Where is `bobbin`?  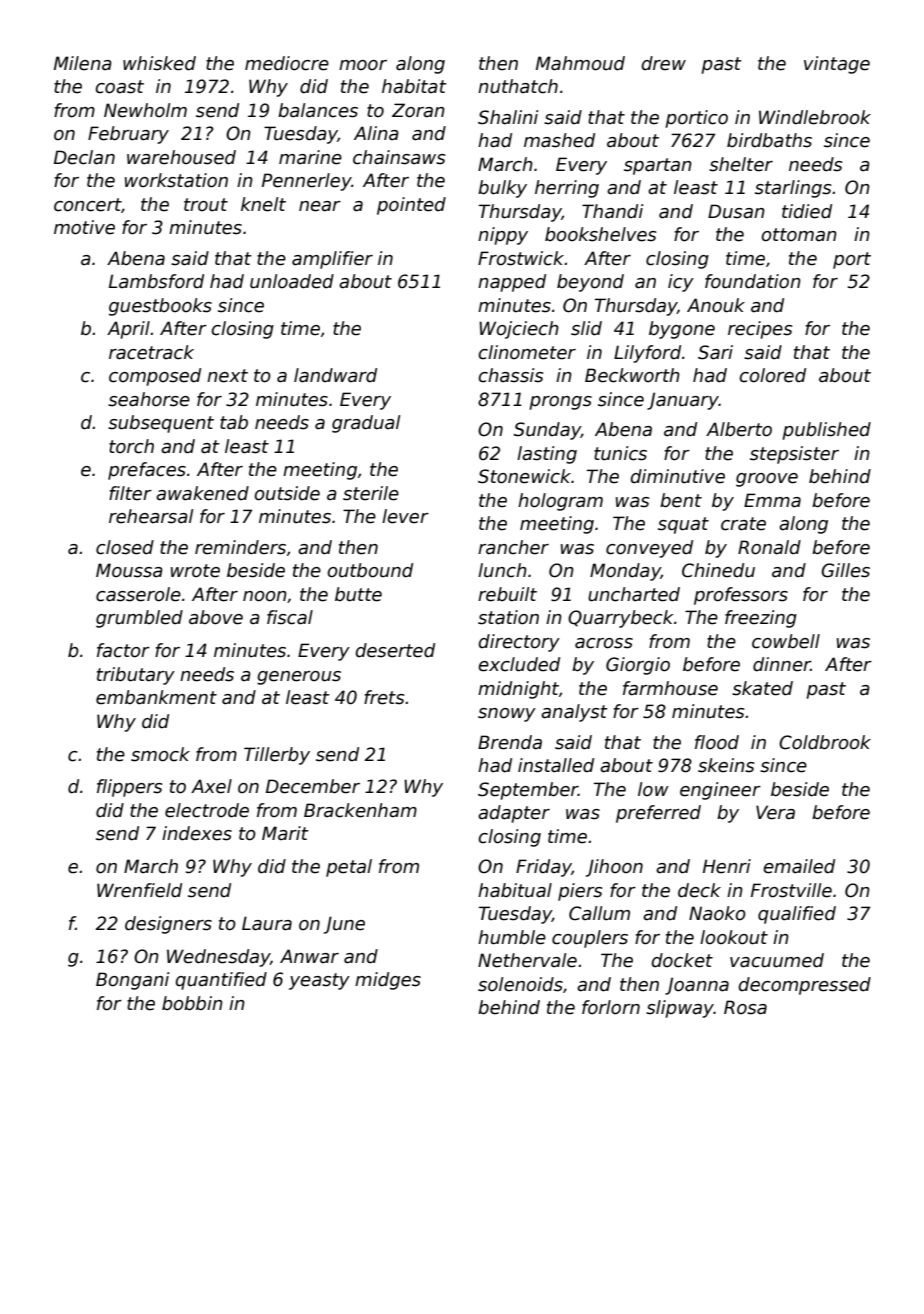
bobbin is located at coordinates (192, 1003).
